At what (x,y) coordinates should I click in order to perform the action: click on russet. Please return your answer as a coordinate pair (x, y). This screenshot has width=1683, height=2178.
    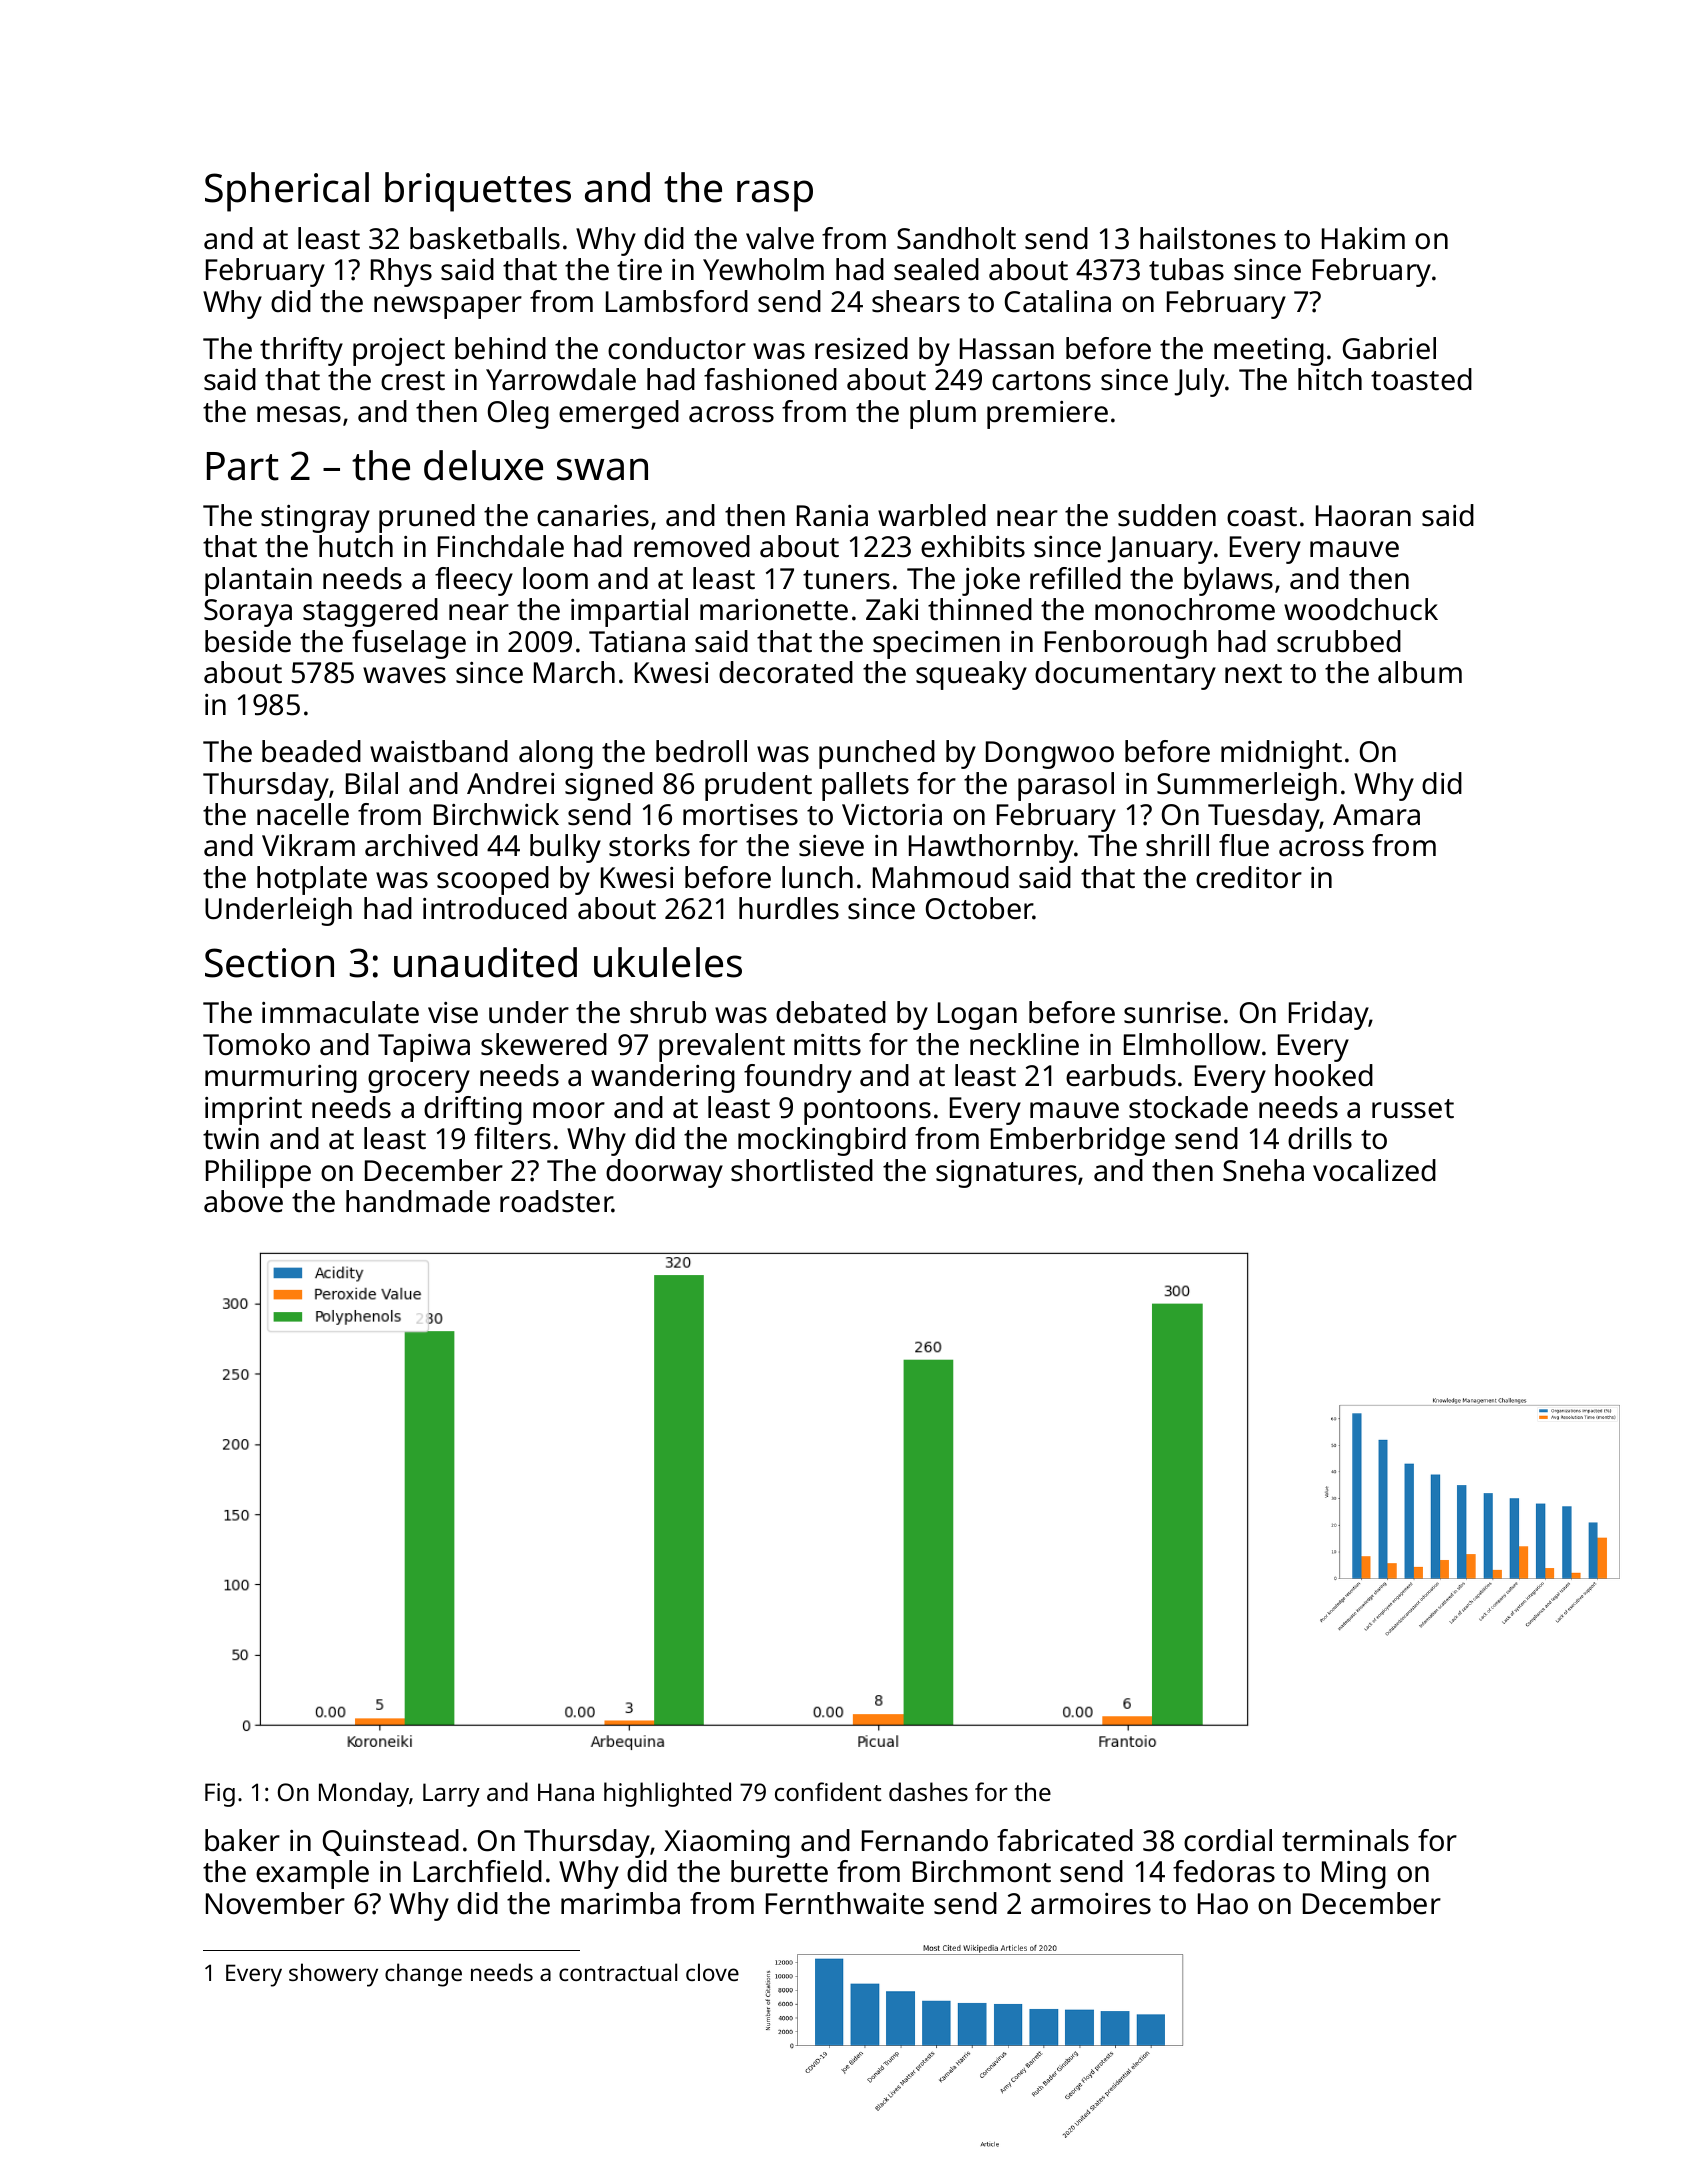
    Looking at the image, I should click on (1413, 1109).
